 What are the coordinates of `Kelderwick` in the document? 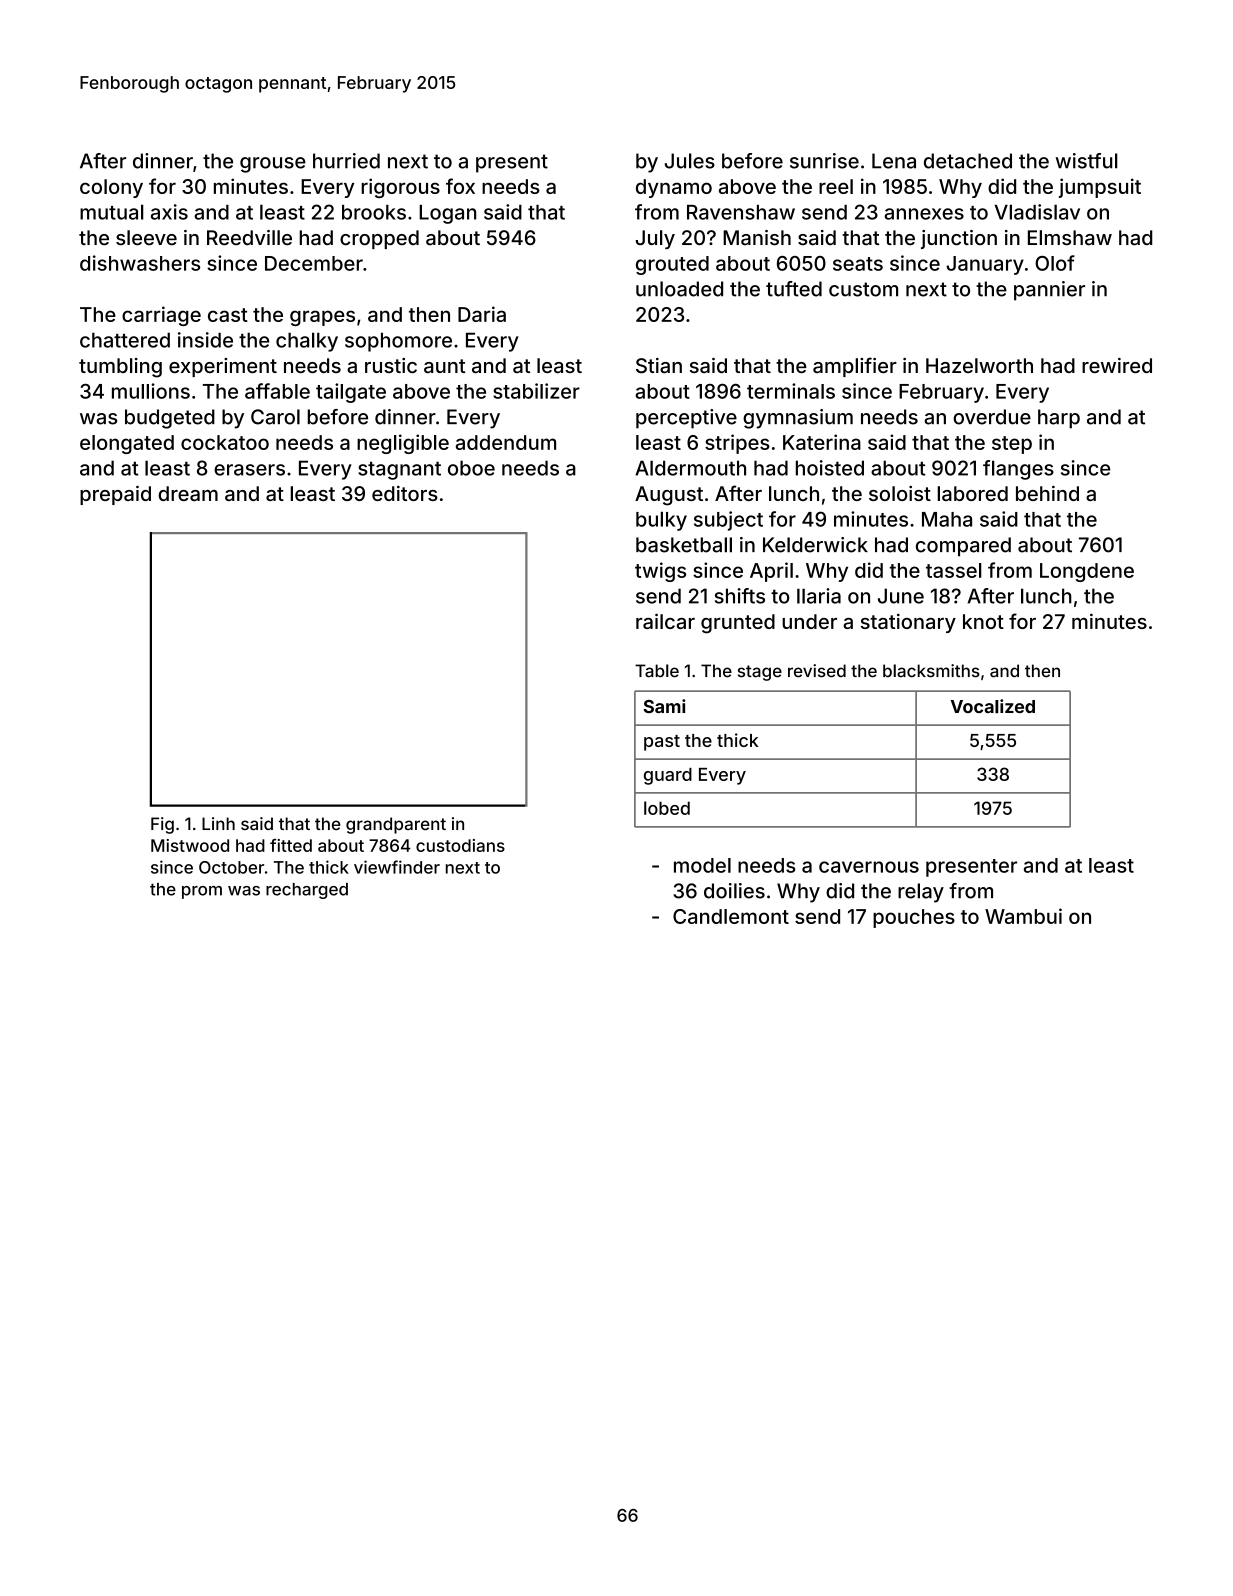 It's located at (815, 545).
